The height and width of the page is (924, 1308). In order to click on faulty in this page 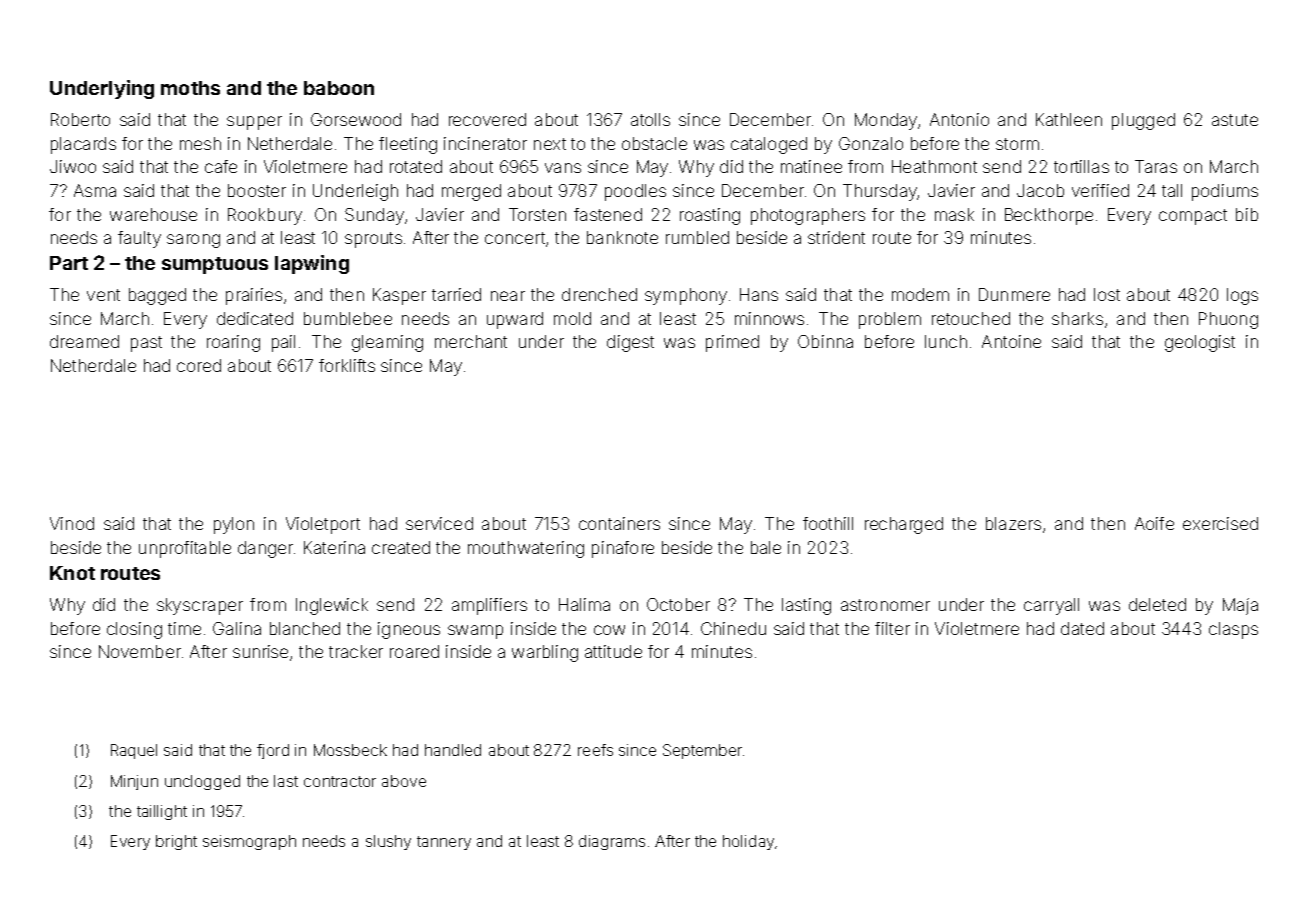, I will do `click(139, 239)`.
